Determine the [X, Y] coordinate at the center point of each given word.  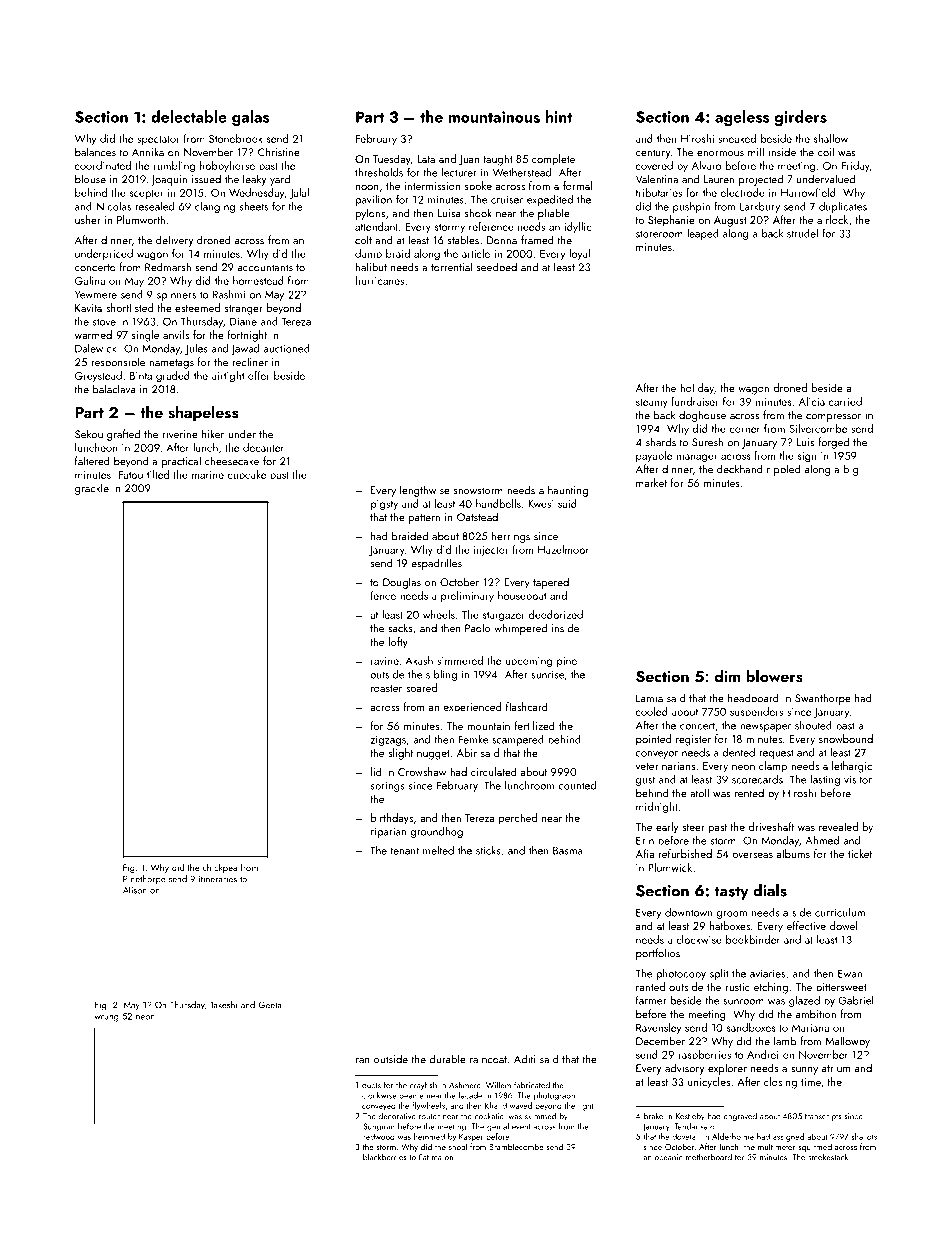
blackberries [385, 1157]
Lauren [719, 179]
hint [559, 116]
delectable [189, 116]
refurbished [685, 853]
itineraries [218, 879]
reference [491, 226]
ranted [650, 986]
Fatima [430, 1157]
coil [826, 152]
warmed [93, 334]
